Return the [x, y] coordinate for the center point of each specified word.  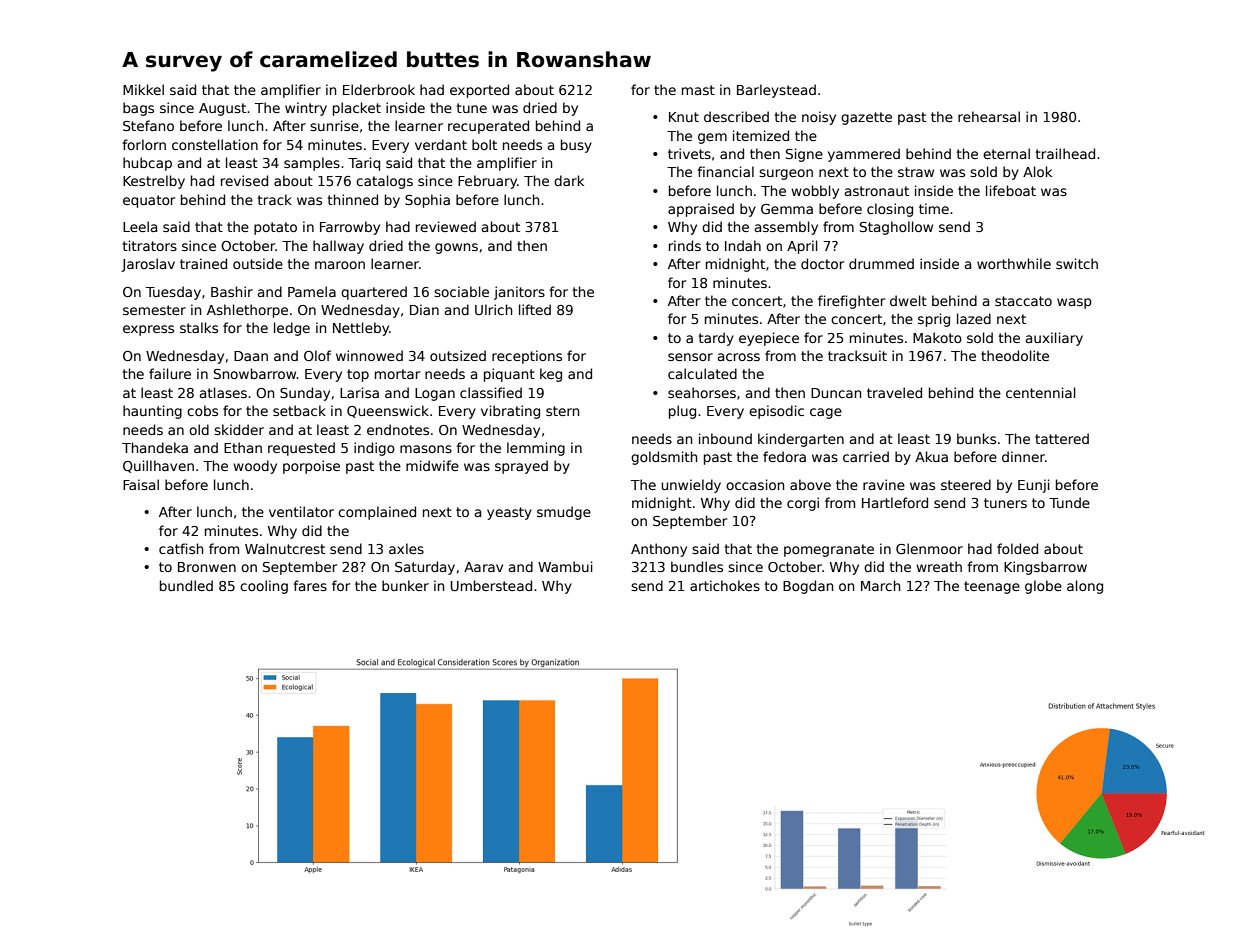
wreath [939, 566]
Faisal [141, 484]
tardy [716, 339]
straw [916, 172]
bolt [484, 144]
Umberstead [491, 585]
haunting [152, 412]
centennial [1041, 392]
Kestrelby [154, 182]
